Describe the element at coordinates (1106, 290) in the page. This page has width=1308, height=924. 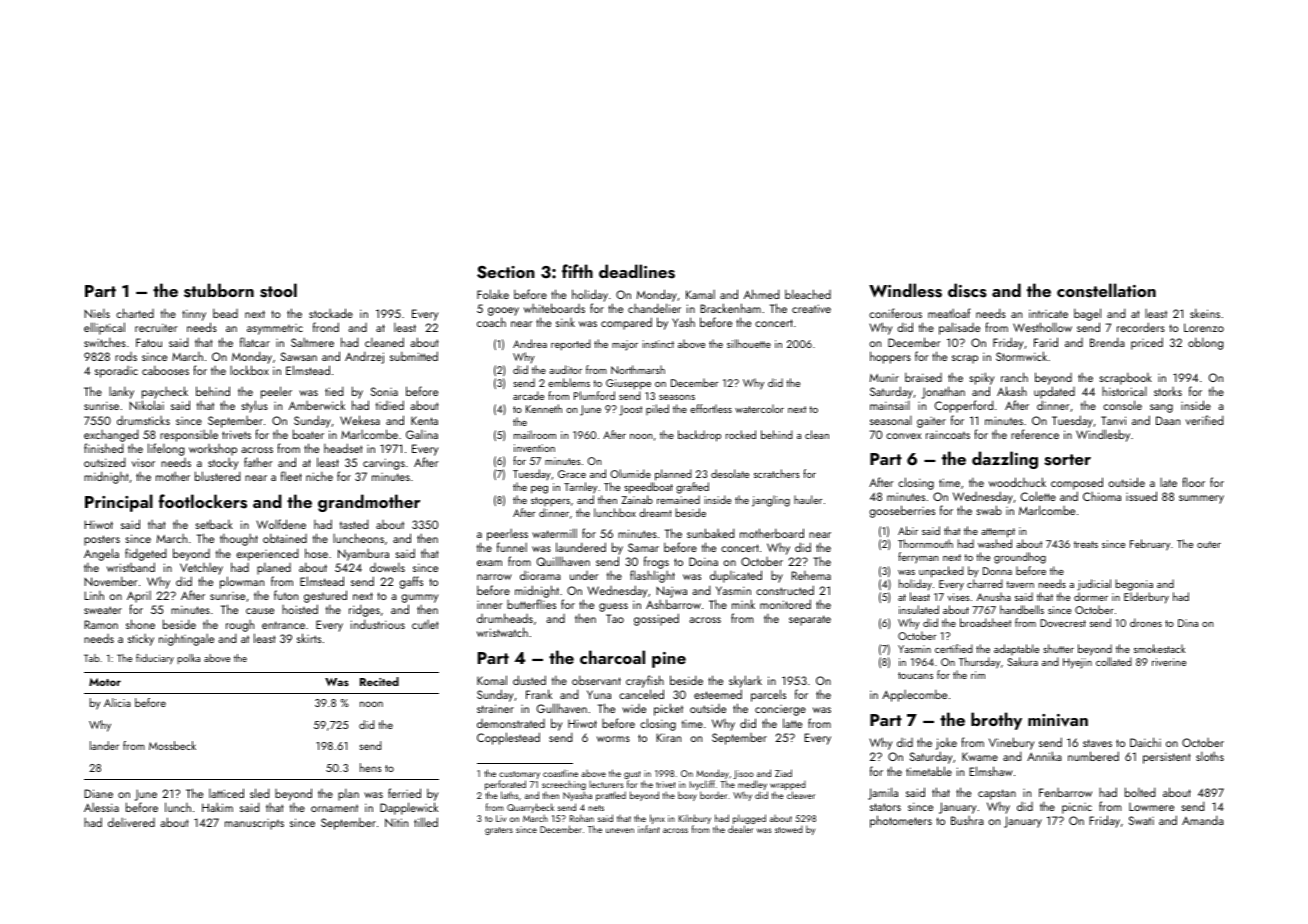
I see `constellation` at that location.
